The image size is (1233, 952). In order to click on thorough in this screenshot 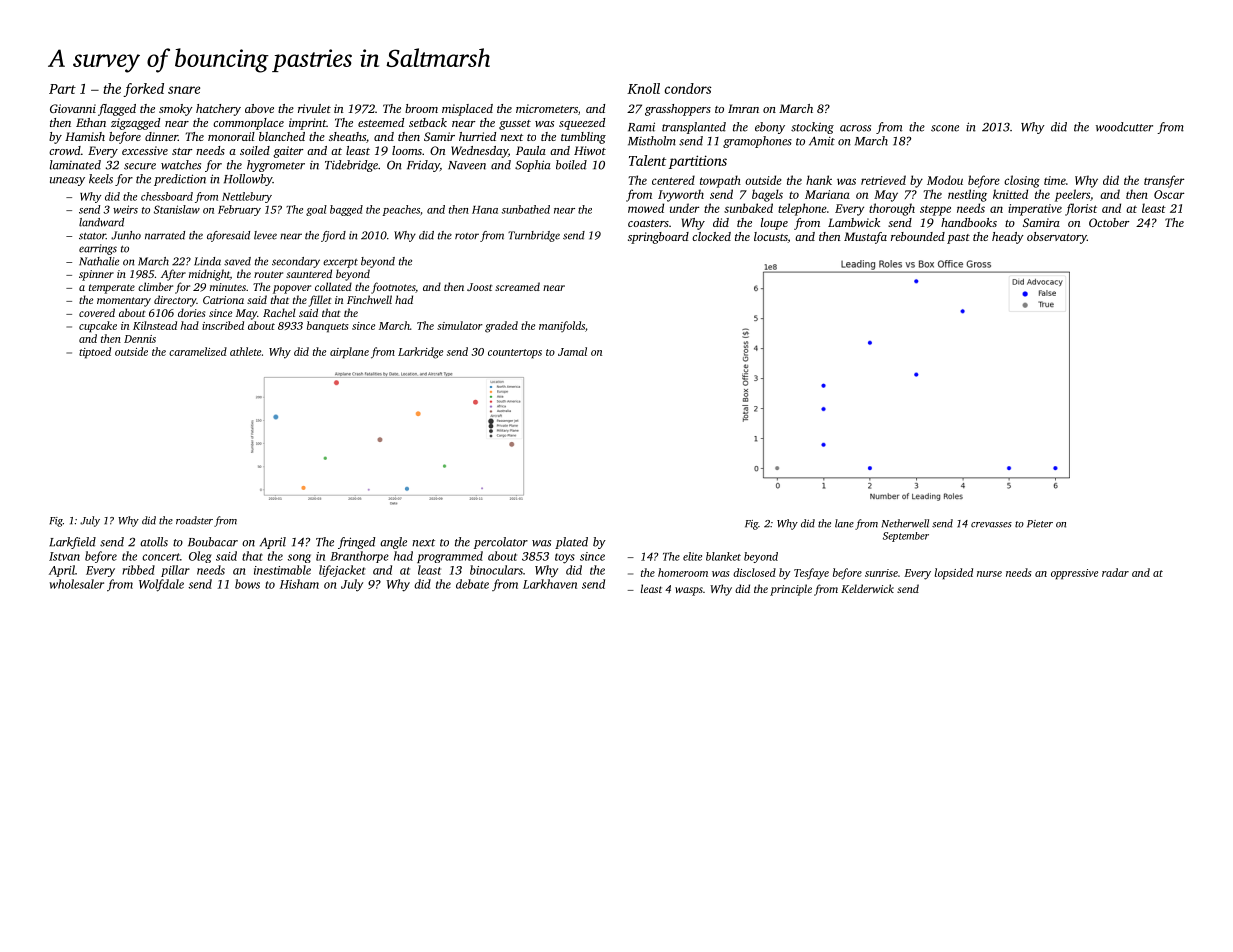, I will do `click(892, 209)`.
